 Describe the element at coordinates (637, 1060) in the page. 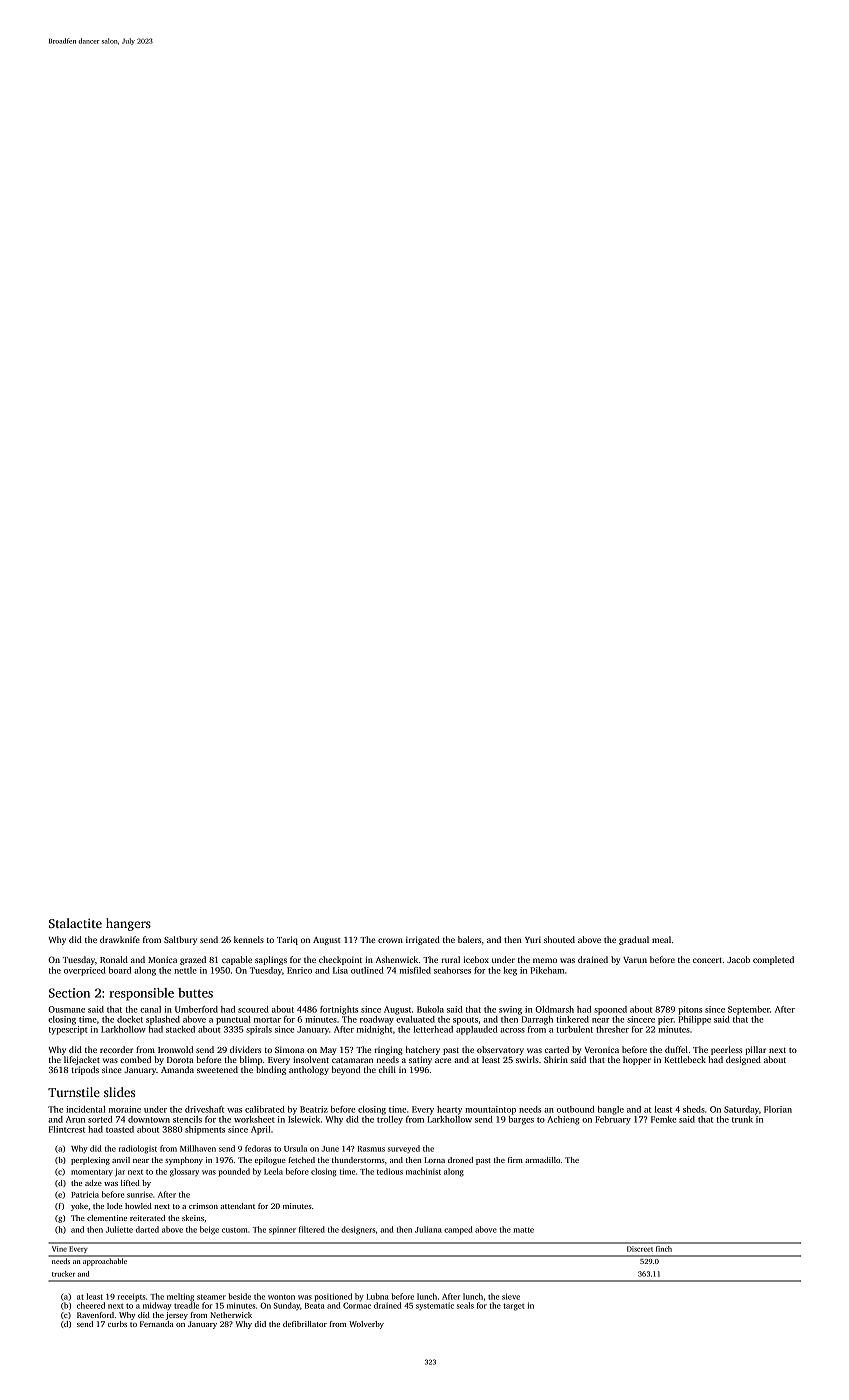

I see `hopper` at that location.
